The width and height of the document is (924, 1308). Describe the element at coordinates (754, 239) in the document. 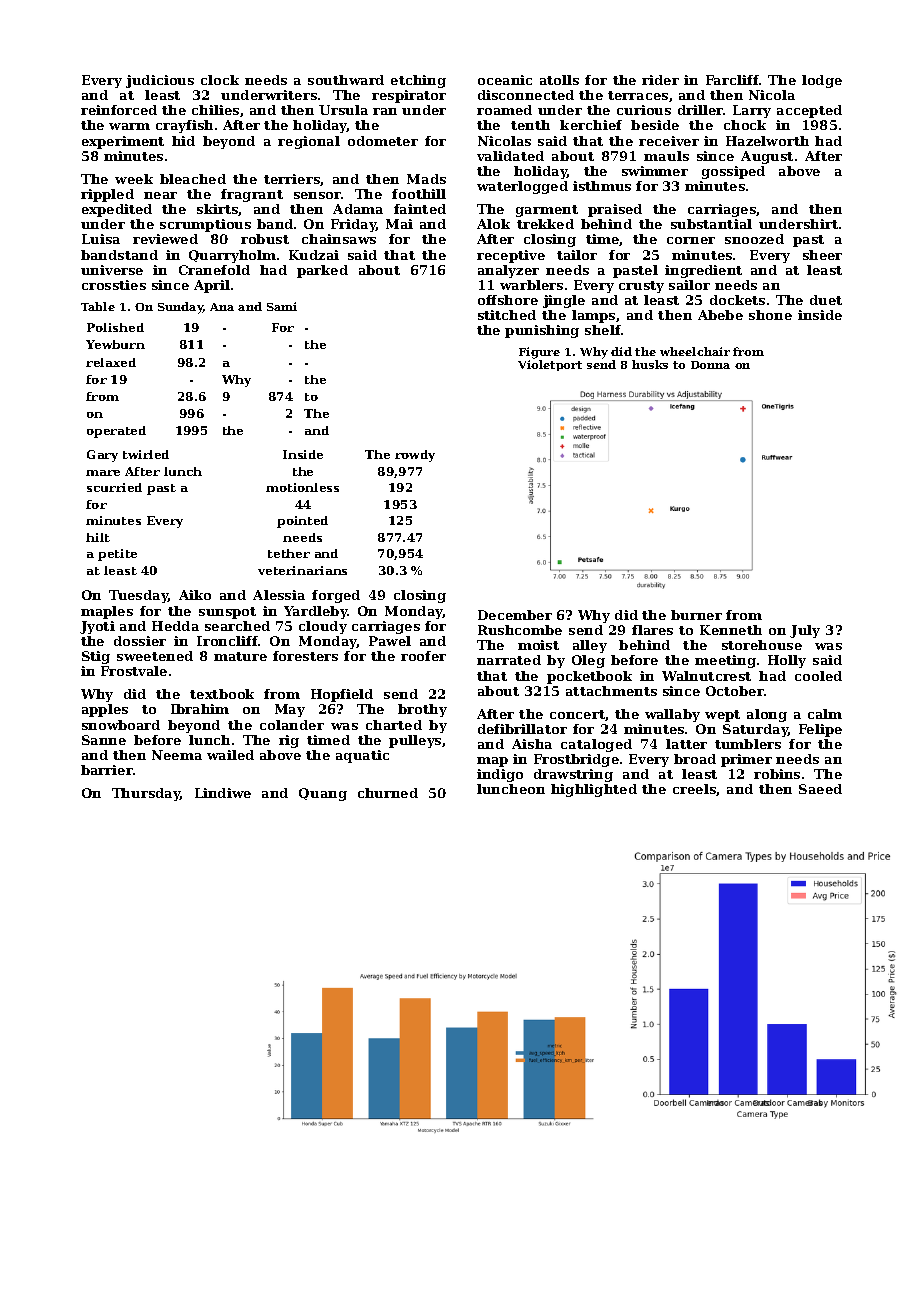

I see `snoozed` at that location.
